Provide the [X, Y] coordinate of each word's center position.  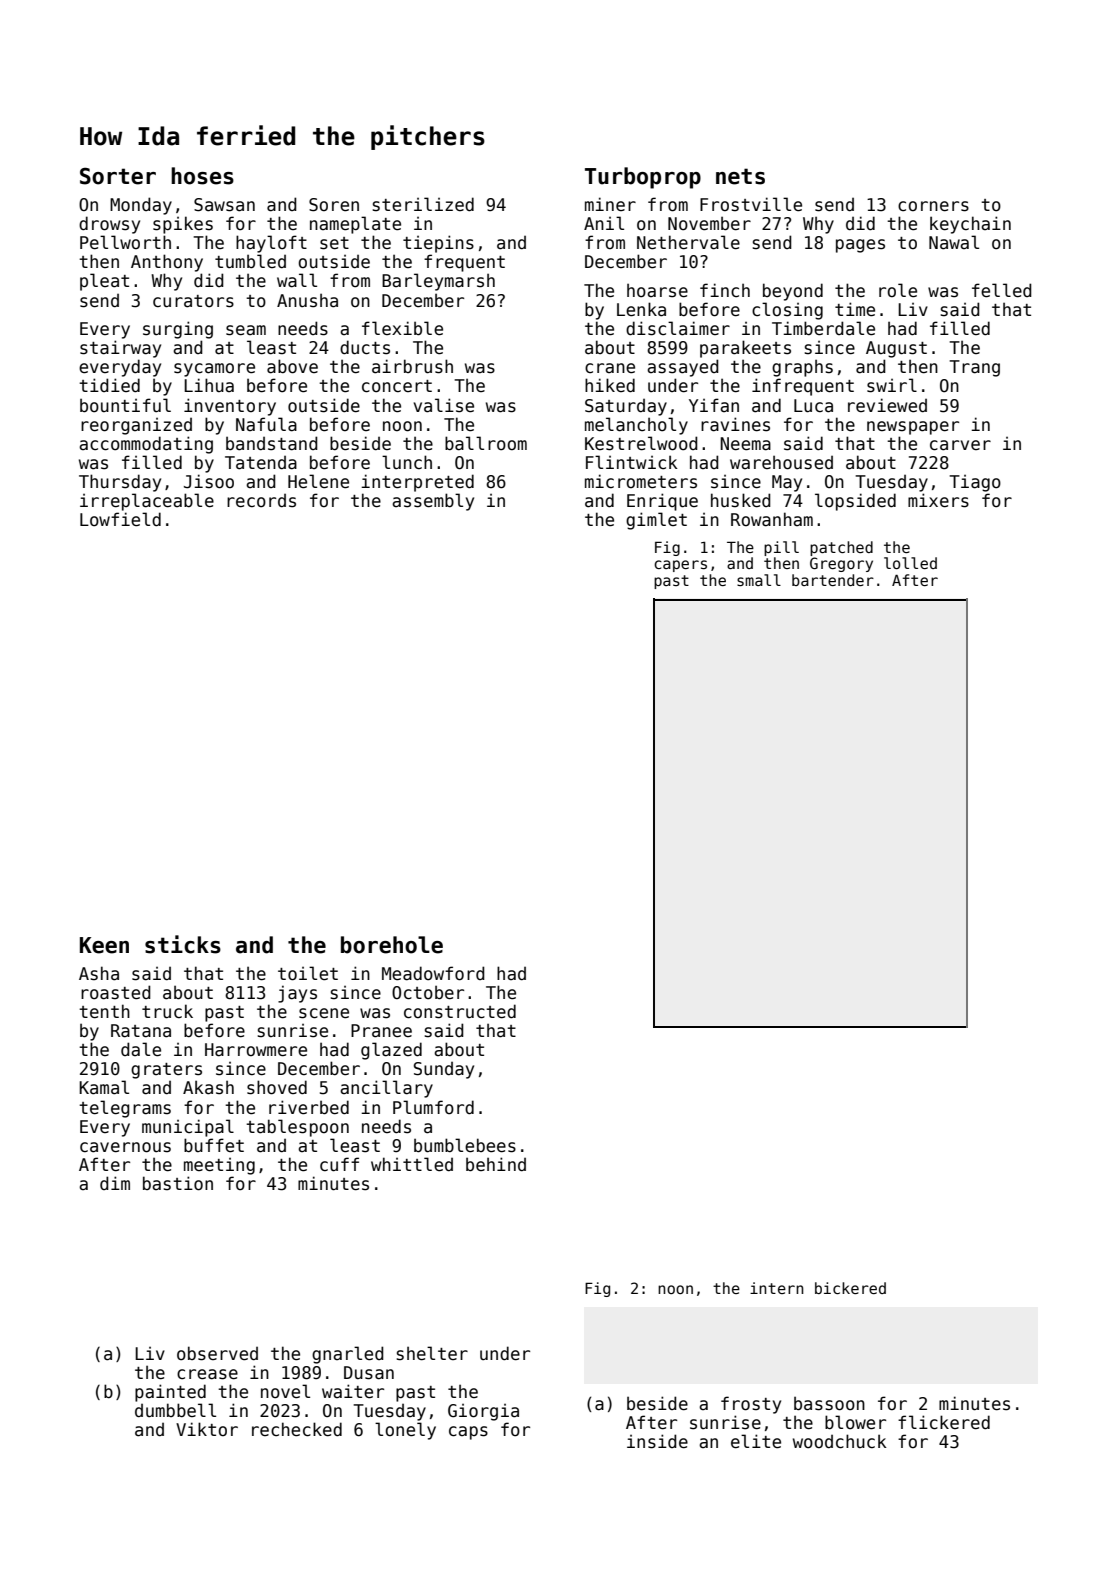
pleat [104, 282]
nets [740, 176]
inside [657, 1441]
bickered [850, 1288]
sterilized [423, 204]
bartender [833, 580]
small [759, 580]
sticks [183, 944]
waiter [353, 1391]
